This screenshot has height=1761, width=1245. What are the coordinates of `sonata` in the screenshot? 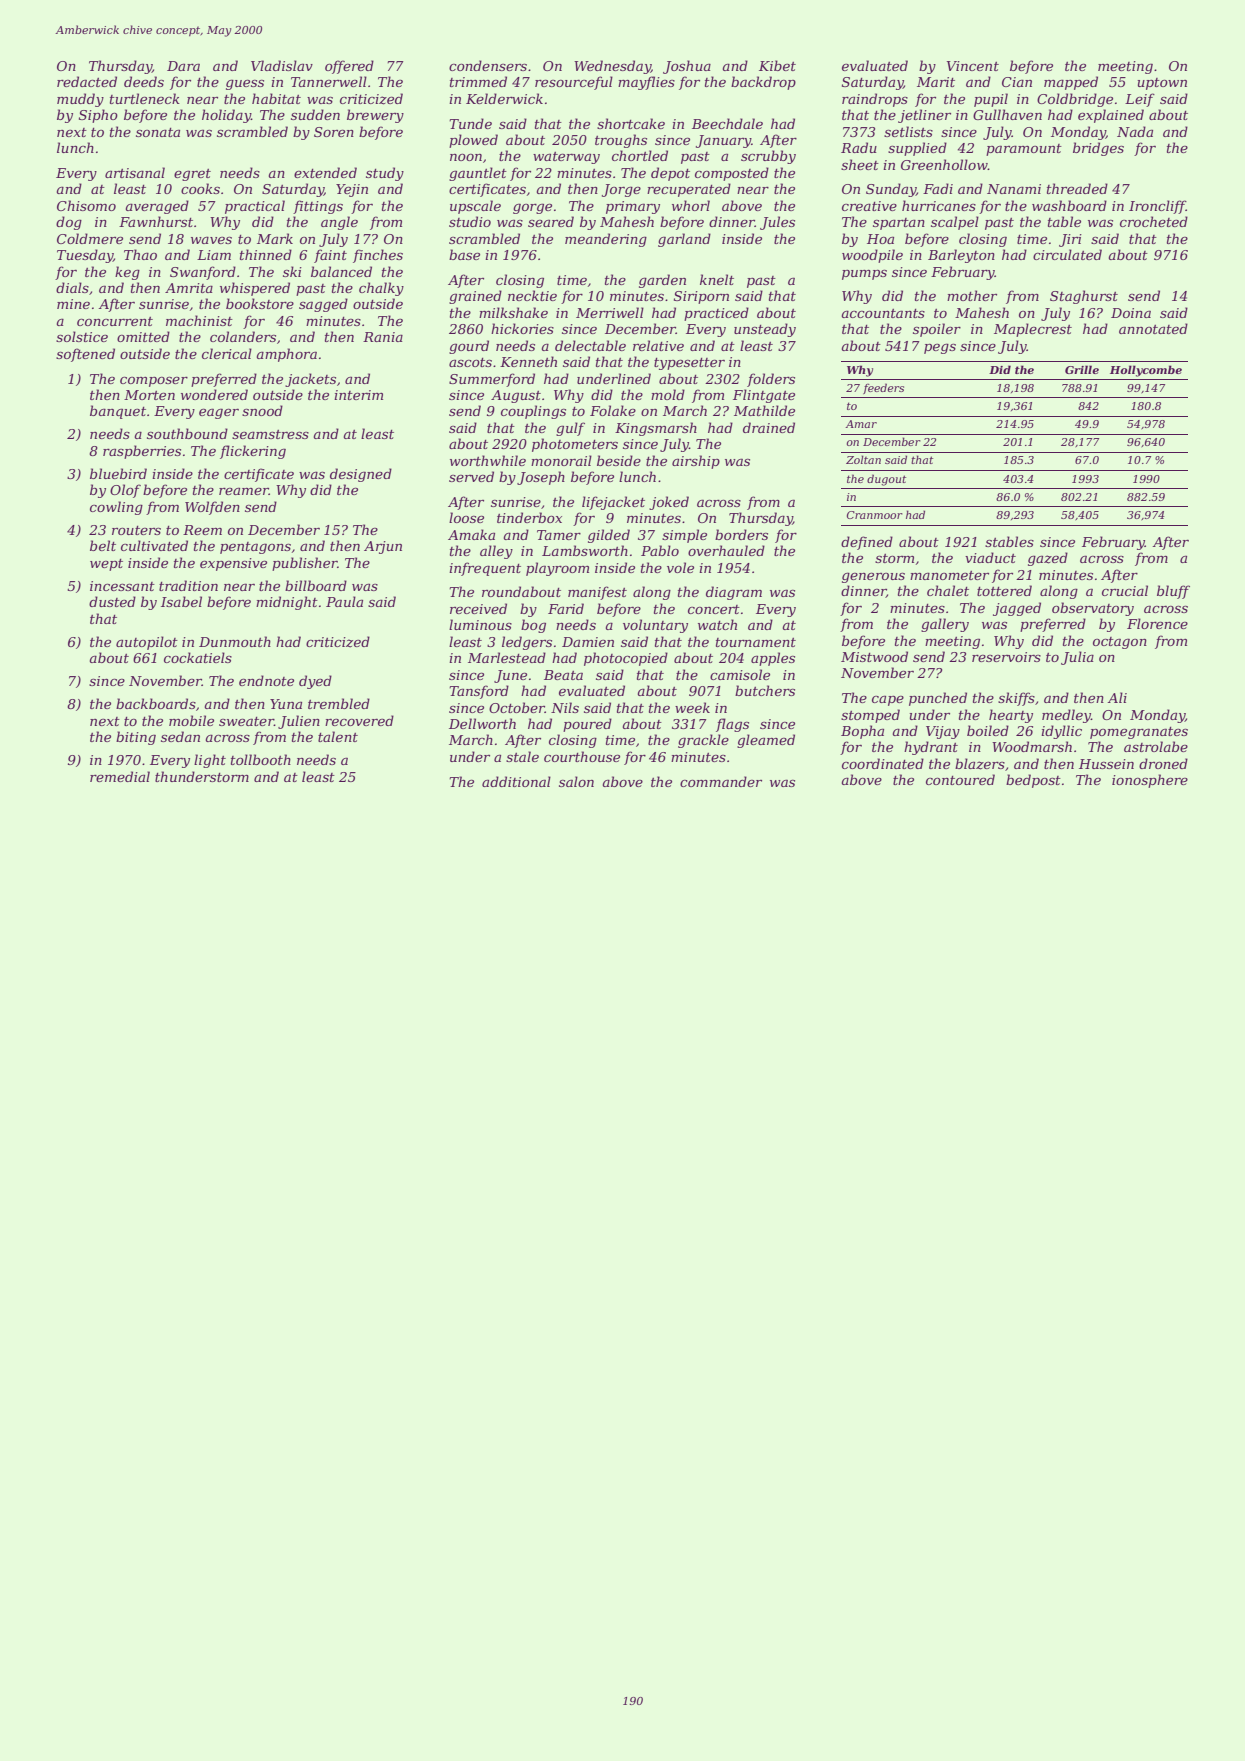 It's located at (158, 132).
